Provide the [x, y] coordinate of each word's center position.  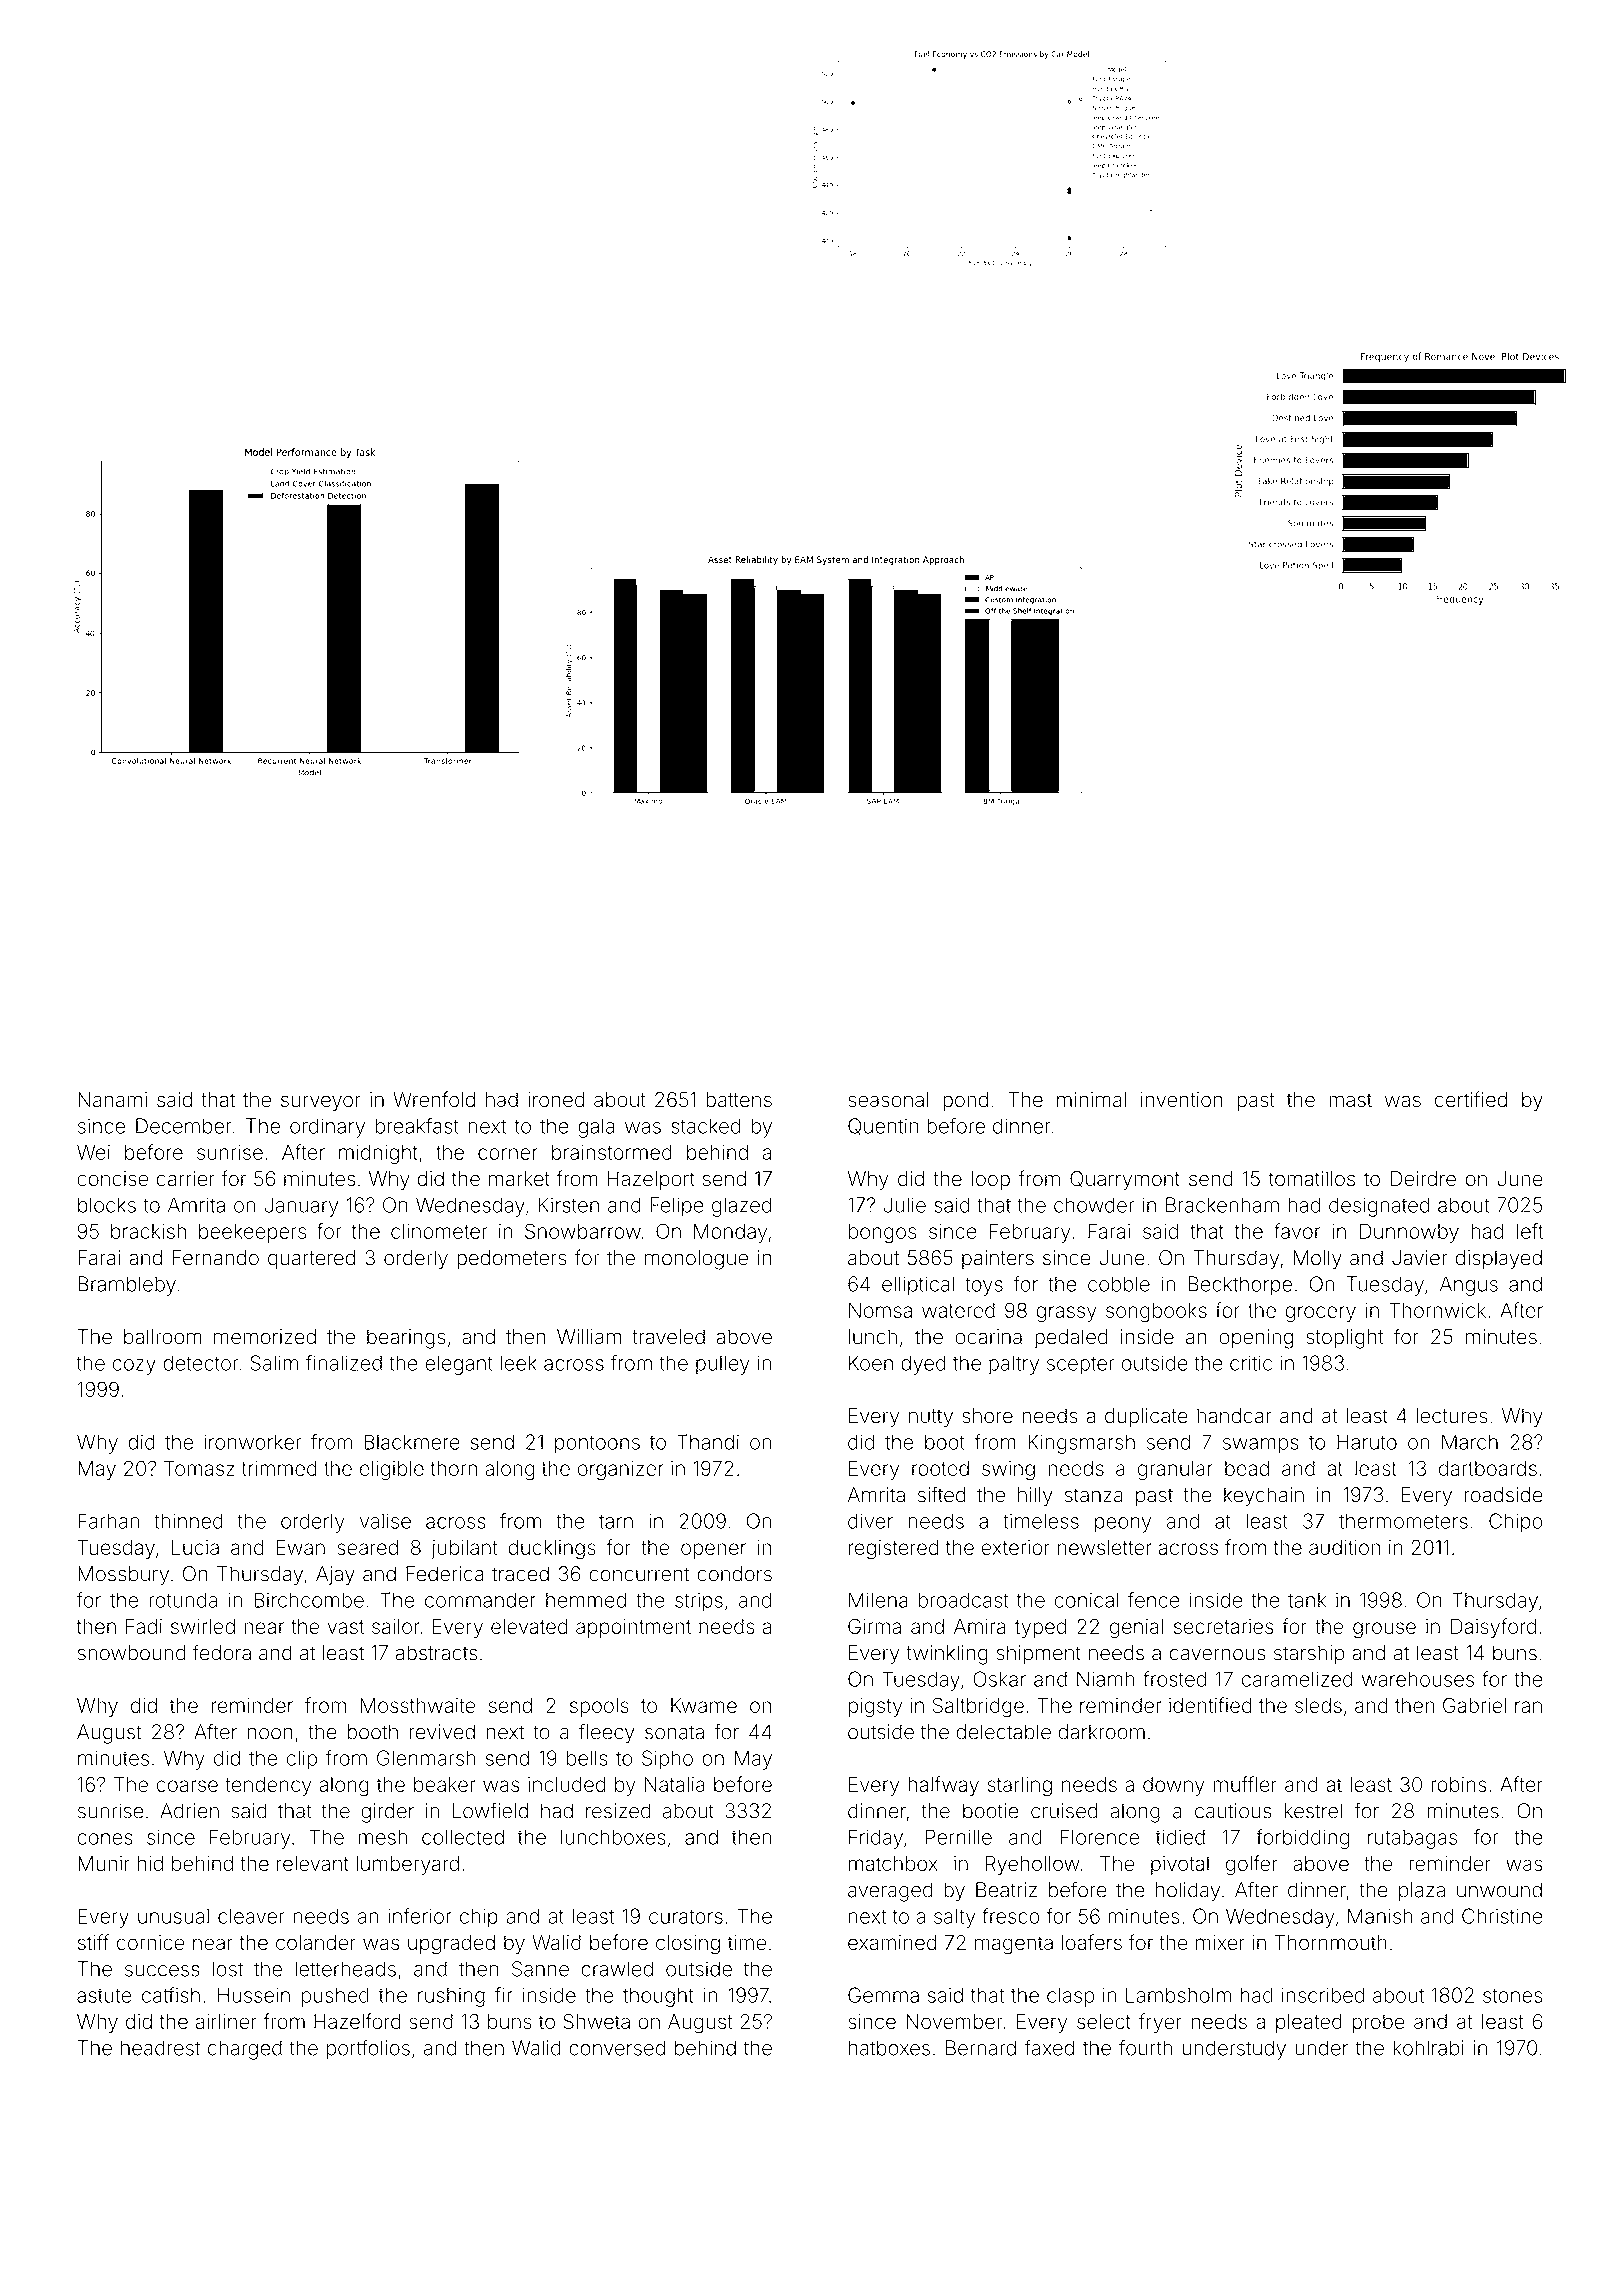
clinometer [439, 1231]
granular [1175, 1470]
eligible [392, 1470]
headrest [160, 2048]
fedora [222, 1652]
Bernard [981, 2048]
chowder [1094, 1205]
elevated [529, 1626]
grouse [1384, 1630]
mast [1350, 1100]
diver [870, 1521]
